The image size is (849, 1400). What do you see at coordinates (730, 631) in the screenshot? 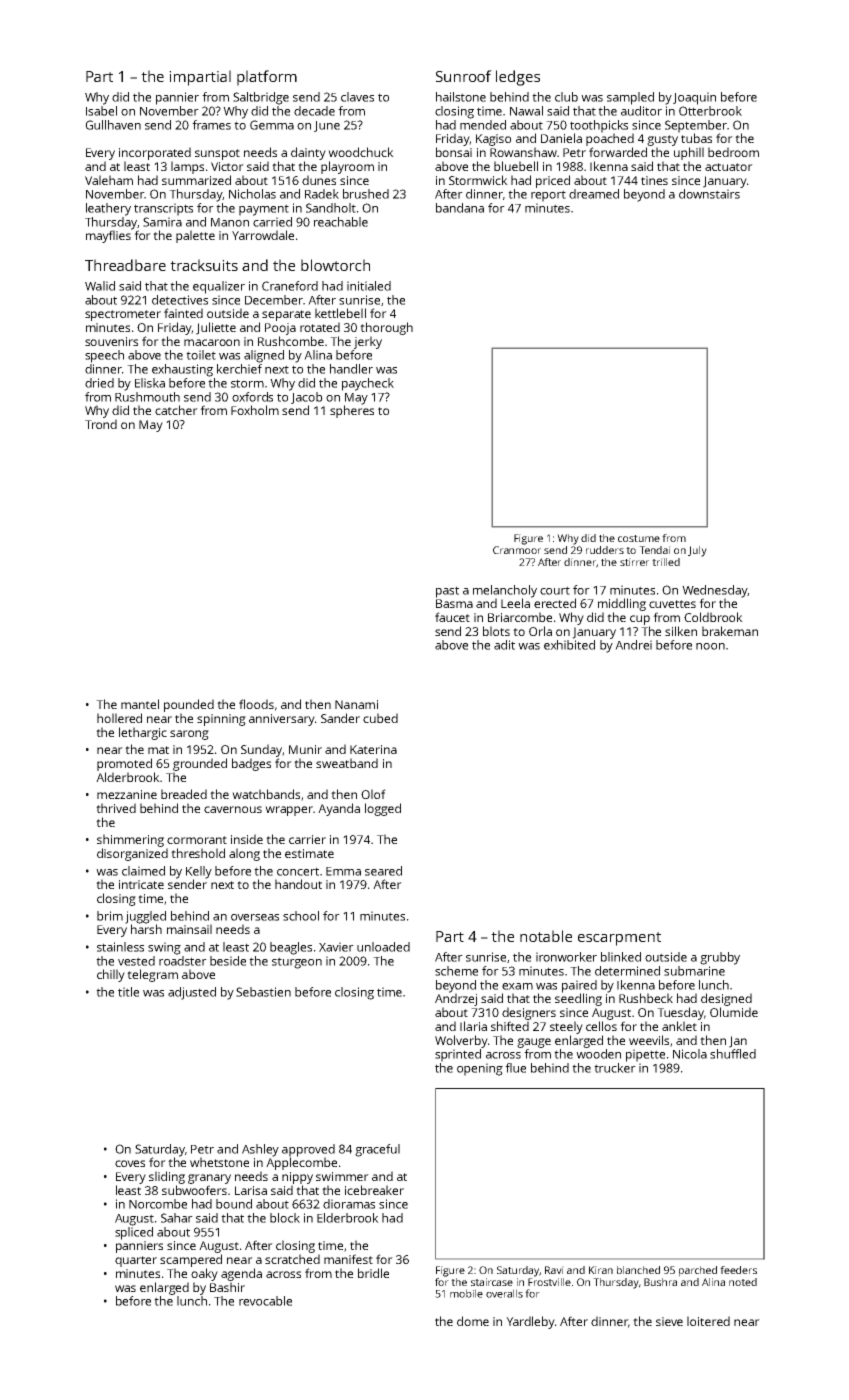
I see `brakeman` at bounding box center [730, 631].
